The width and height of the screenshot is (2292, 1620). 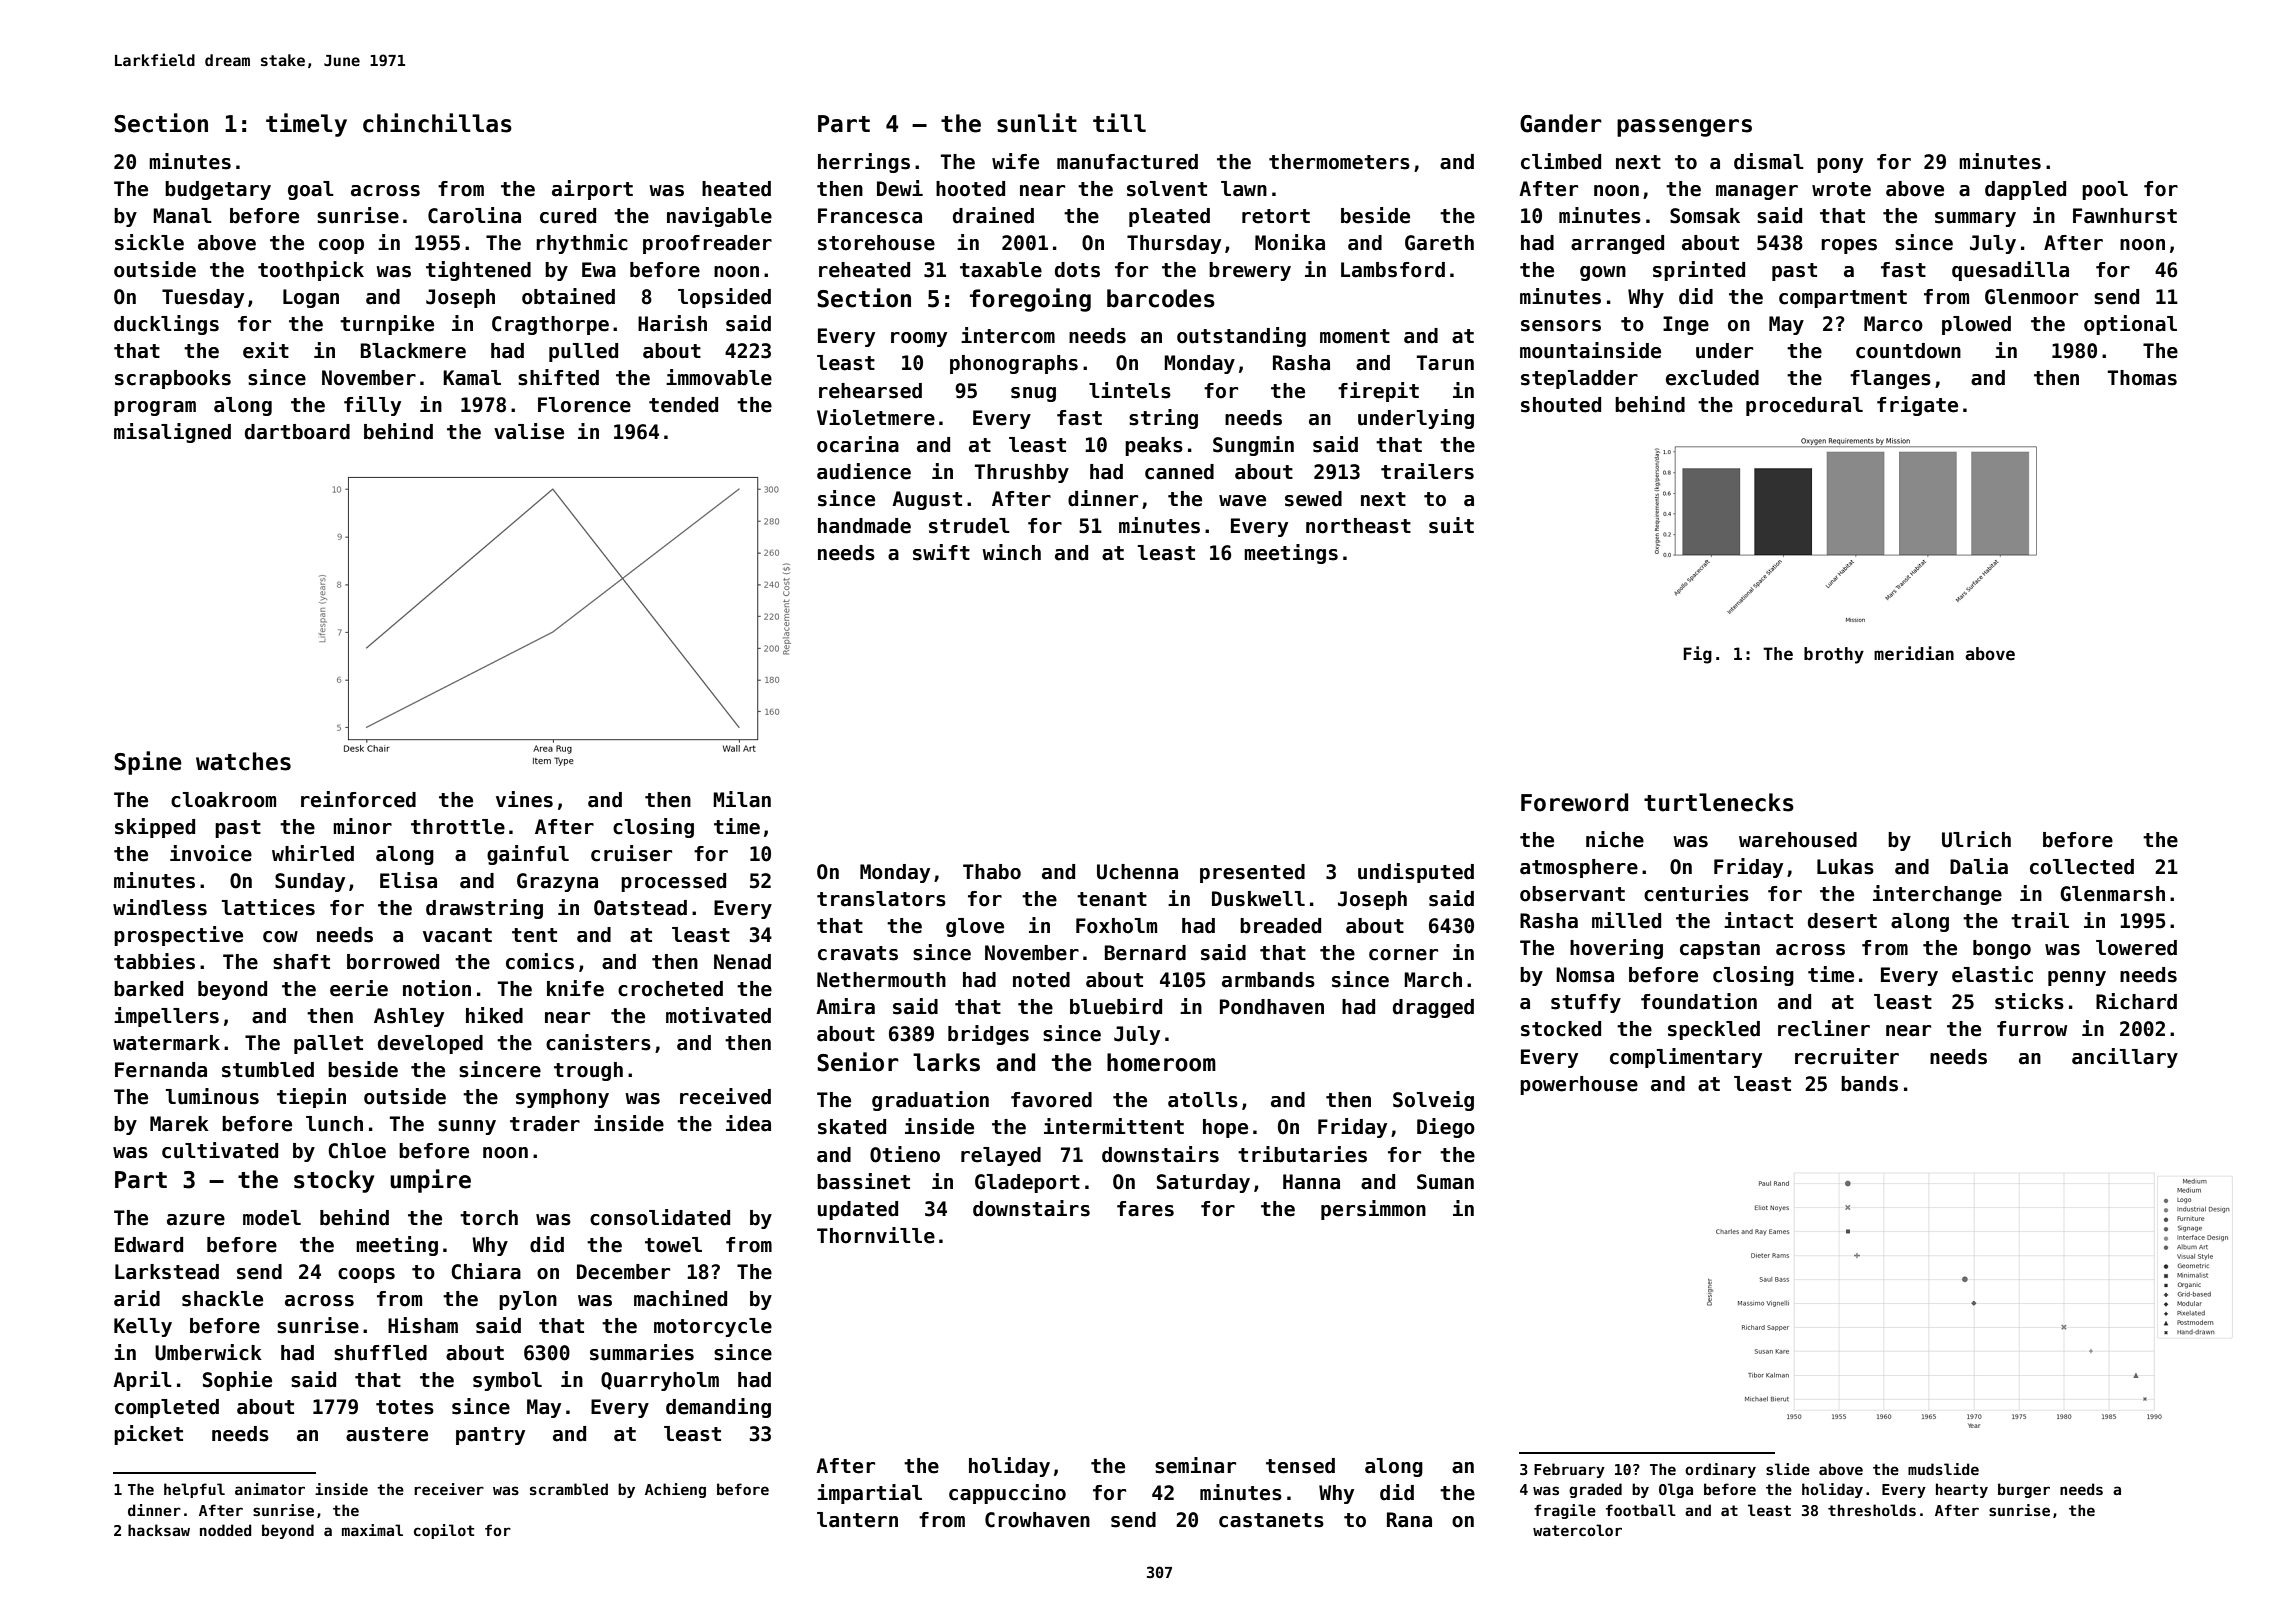 What do you see at coordinates (1409, 1520) in the screenshot?
I see `Rana` at bounding box center [1409, 1520].
